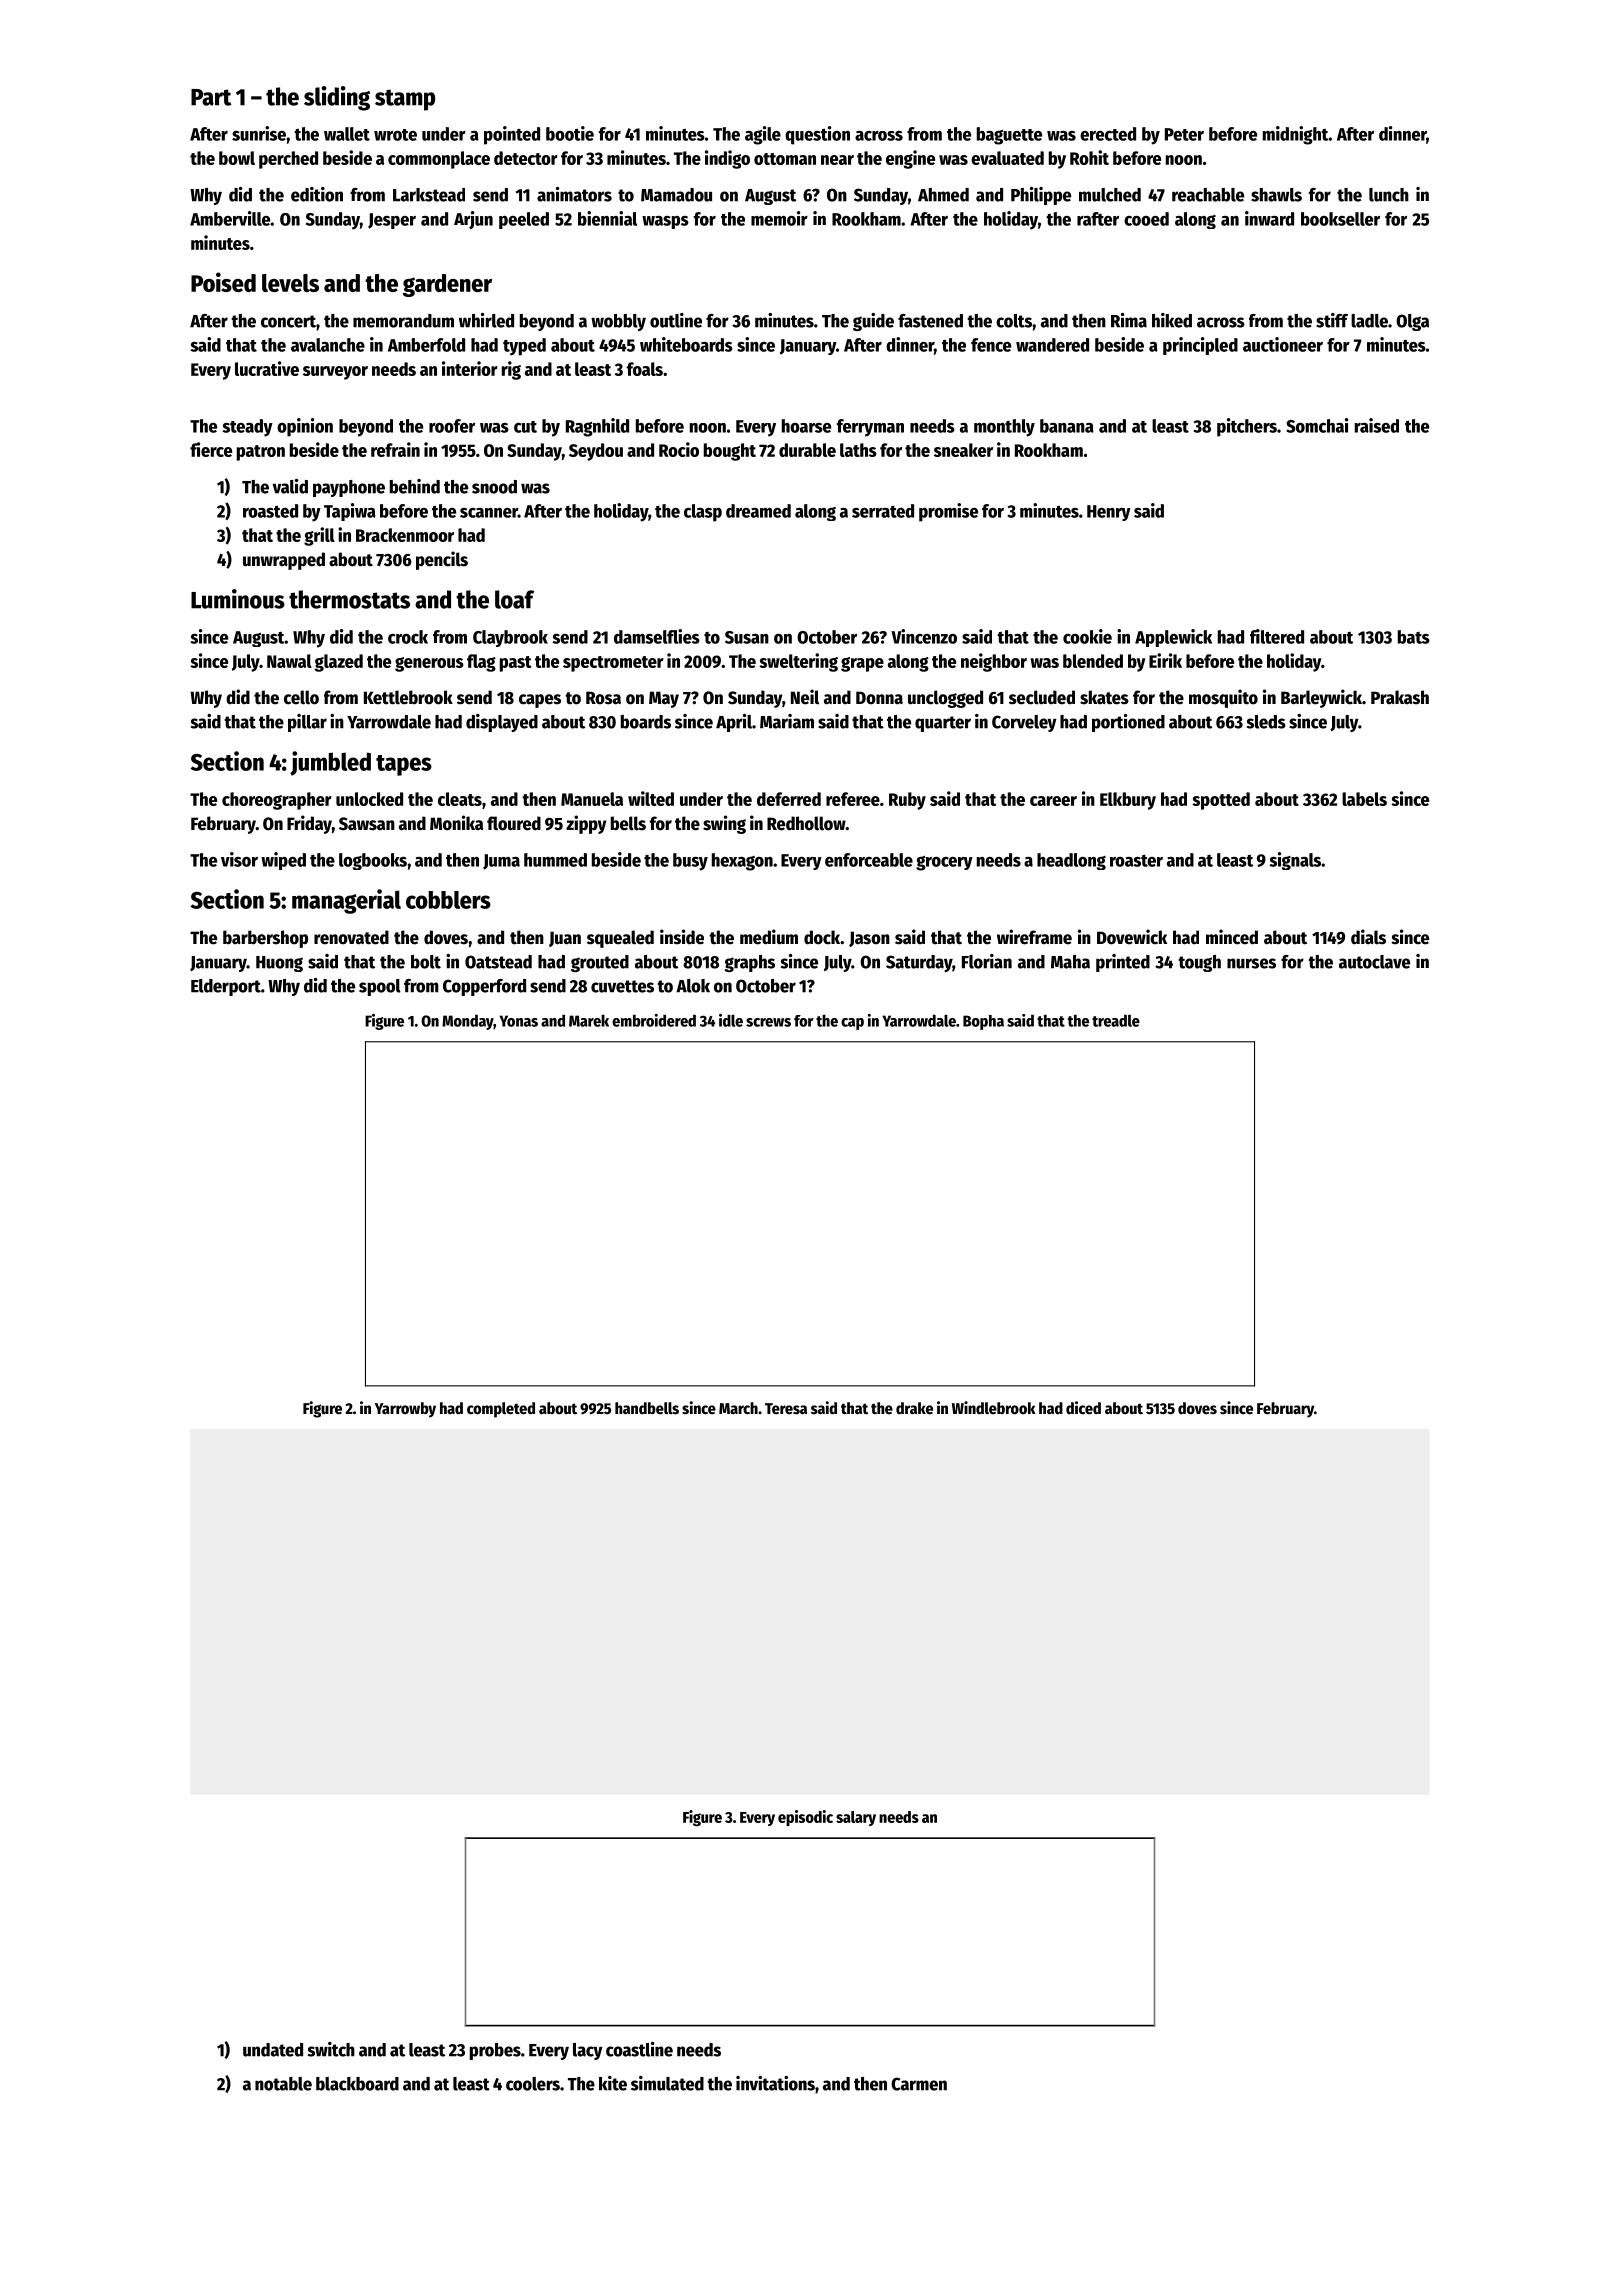 The width and height of the screenshot is (1620, 2292). I want to click on baguette, so click(1009, 136).
